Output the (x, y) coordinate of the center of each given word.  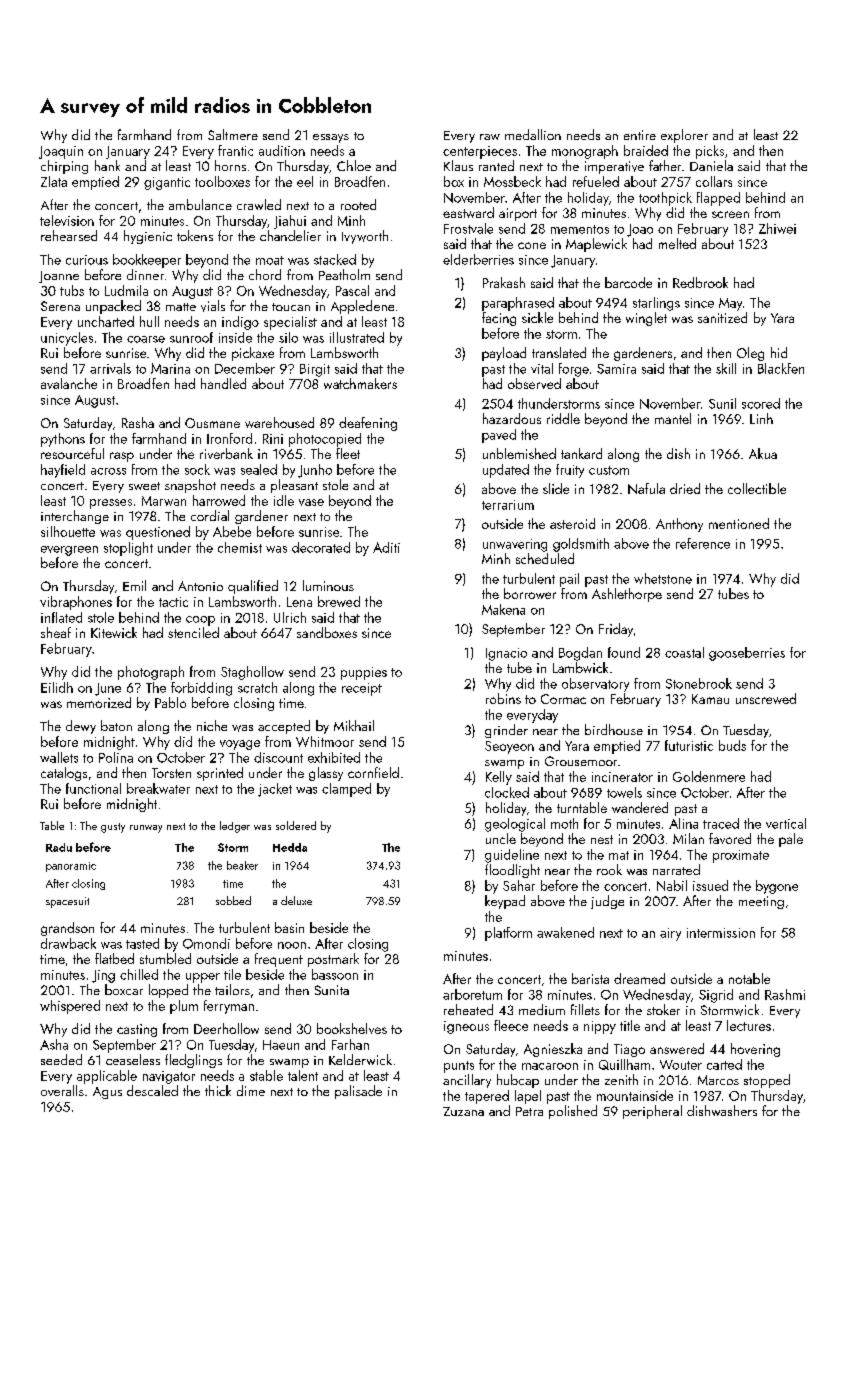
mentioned (739, 523)
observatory (595, 685)
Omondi (206, 943)
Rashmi (785, 994)
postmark (333, 960)
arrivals (110, 368)
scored (761, 403)
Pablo (170, 702)
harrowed (219, 500)
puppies (364, 673)
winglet (646, 319)
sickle (537, 317)
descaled (152, 1090)
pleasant (294, 486)
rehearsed (69, 235)
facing (499, 319)
